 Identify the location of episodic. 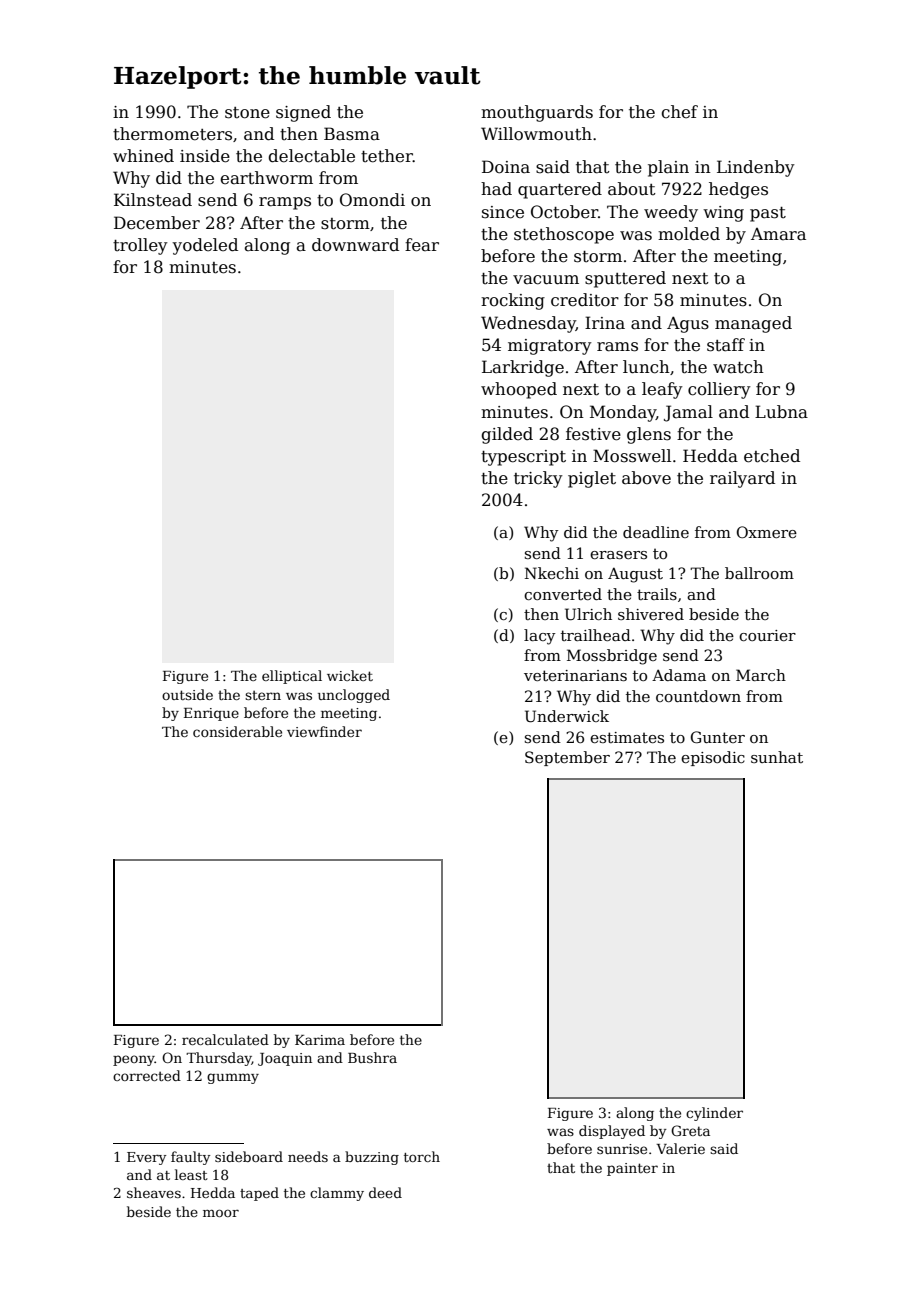
(713, 758).
